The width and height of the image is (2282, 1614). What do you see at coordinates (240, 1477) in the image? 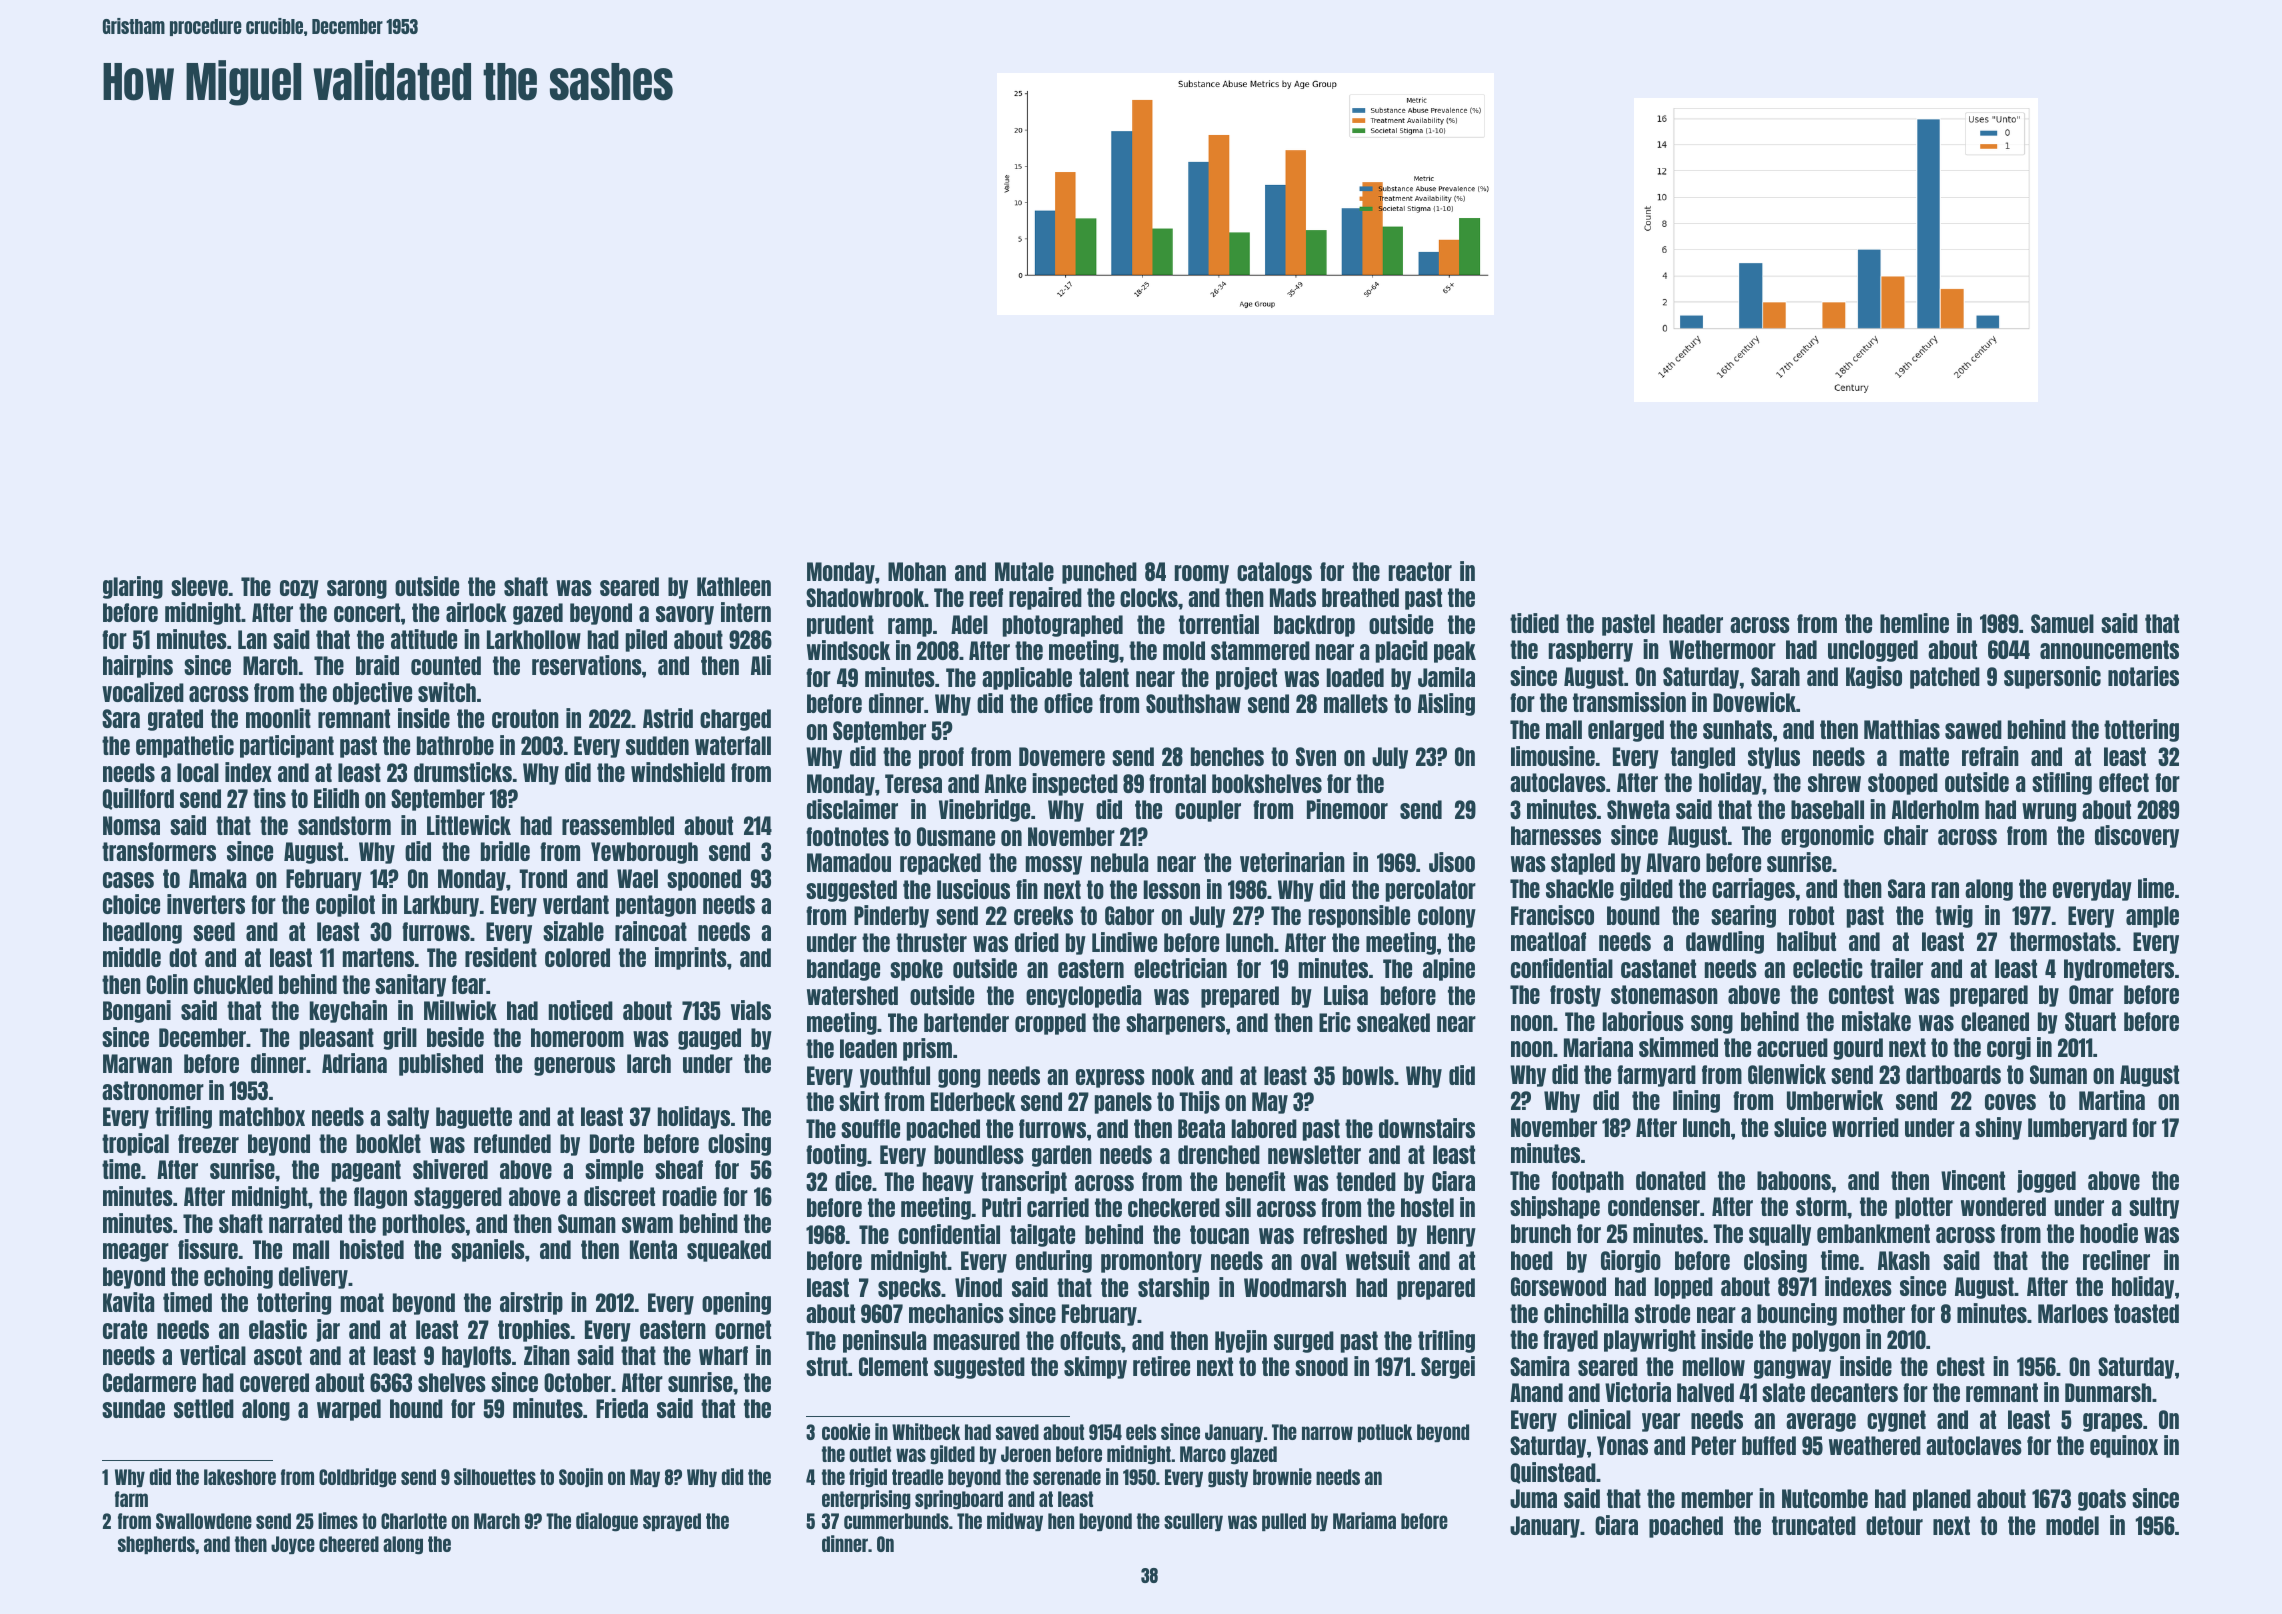
I see `lakeshore` at bounding box center [240, 1477].
